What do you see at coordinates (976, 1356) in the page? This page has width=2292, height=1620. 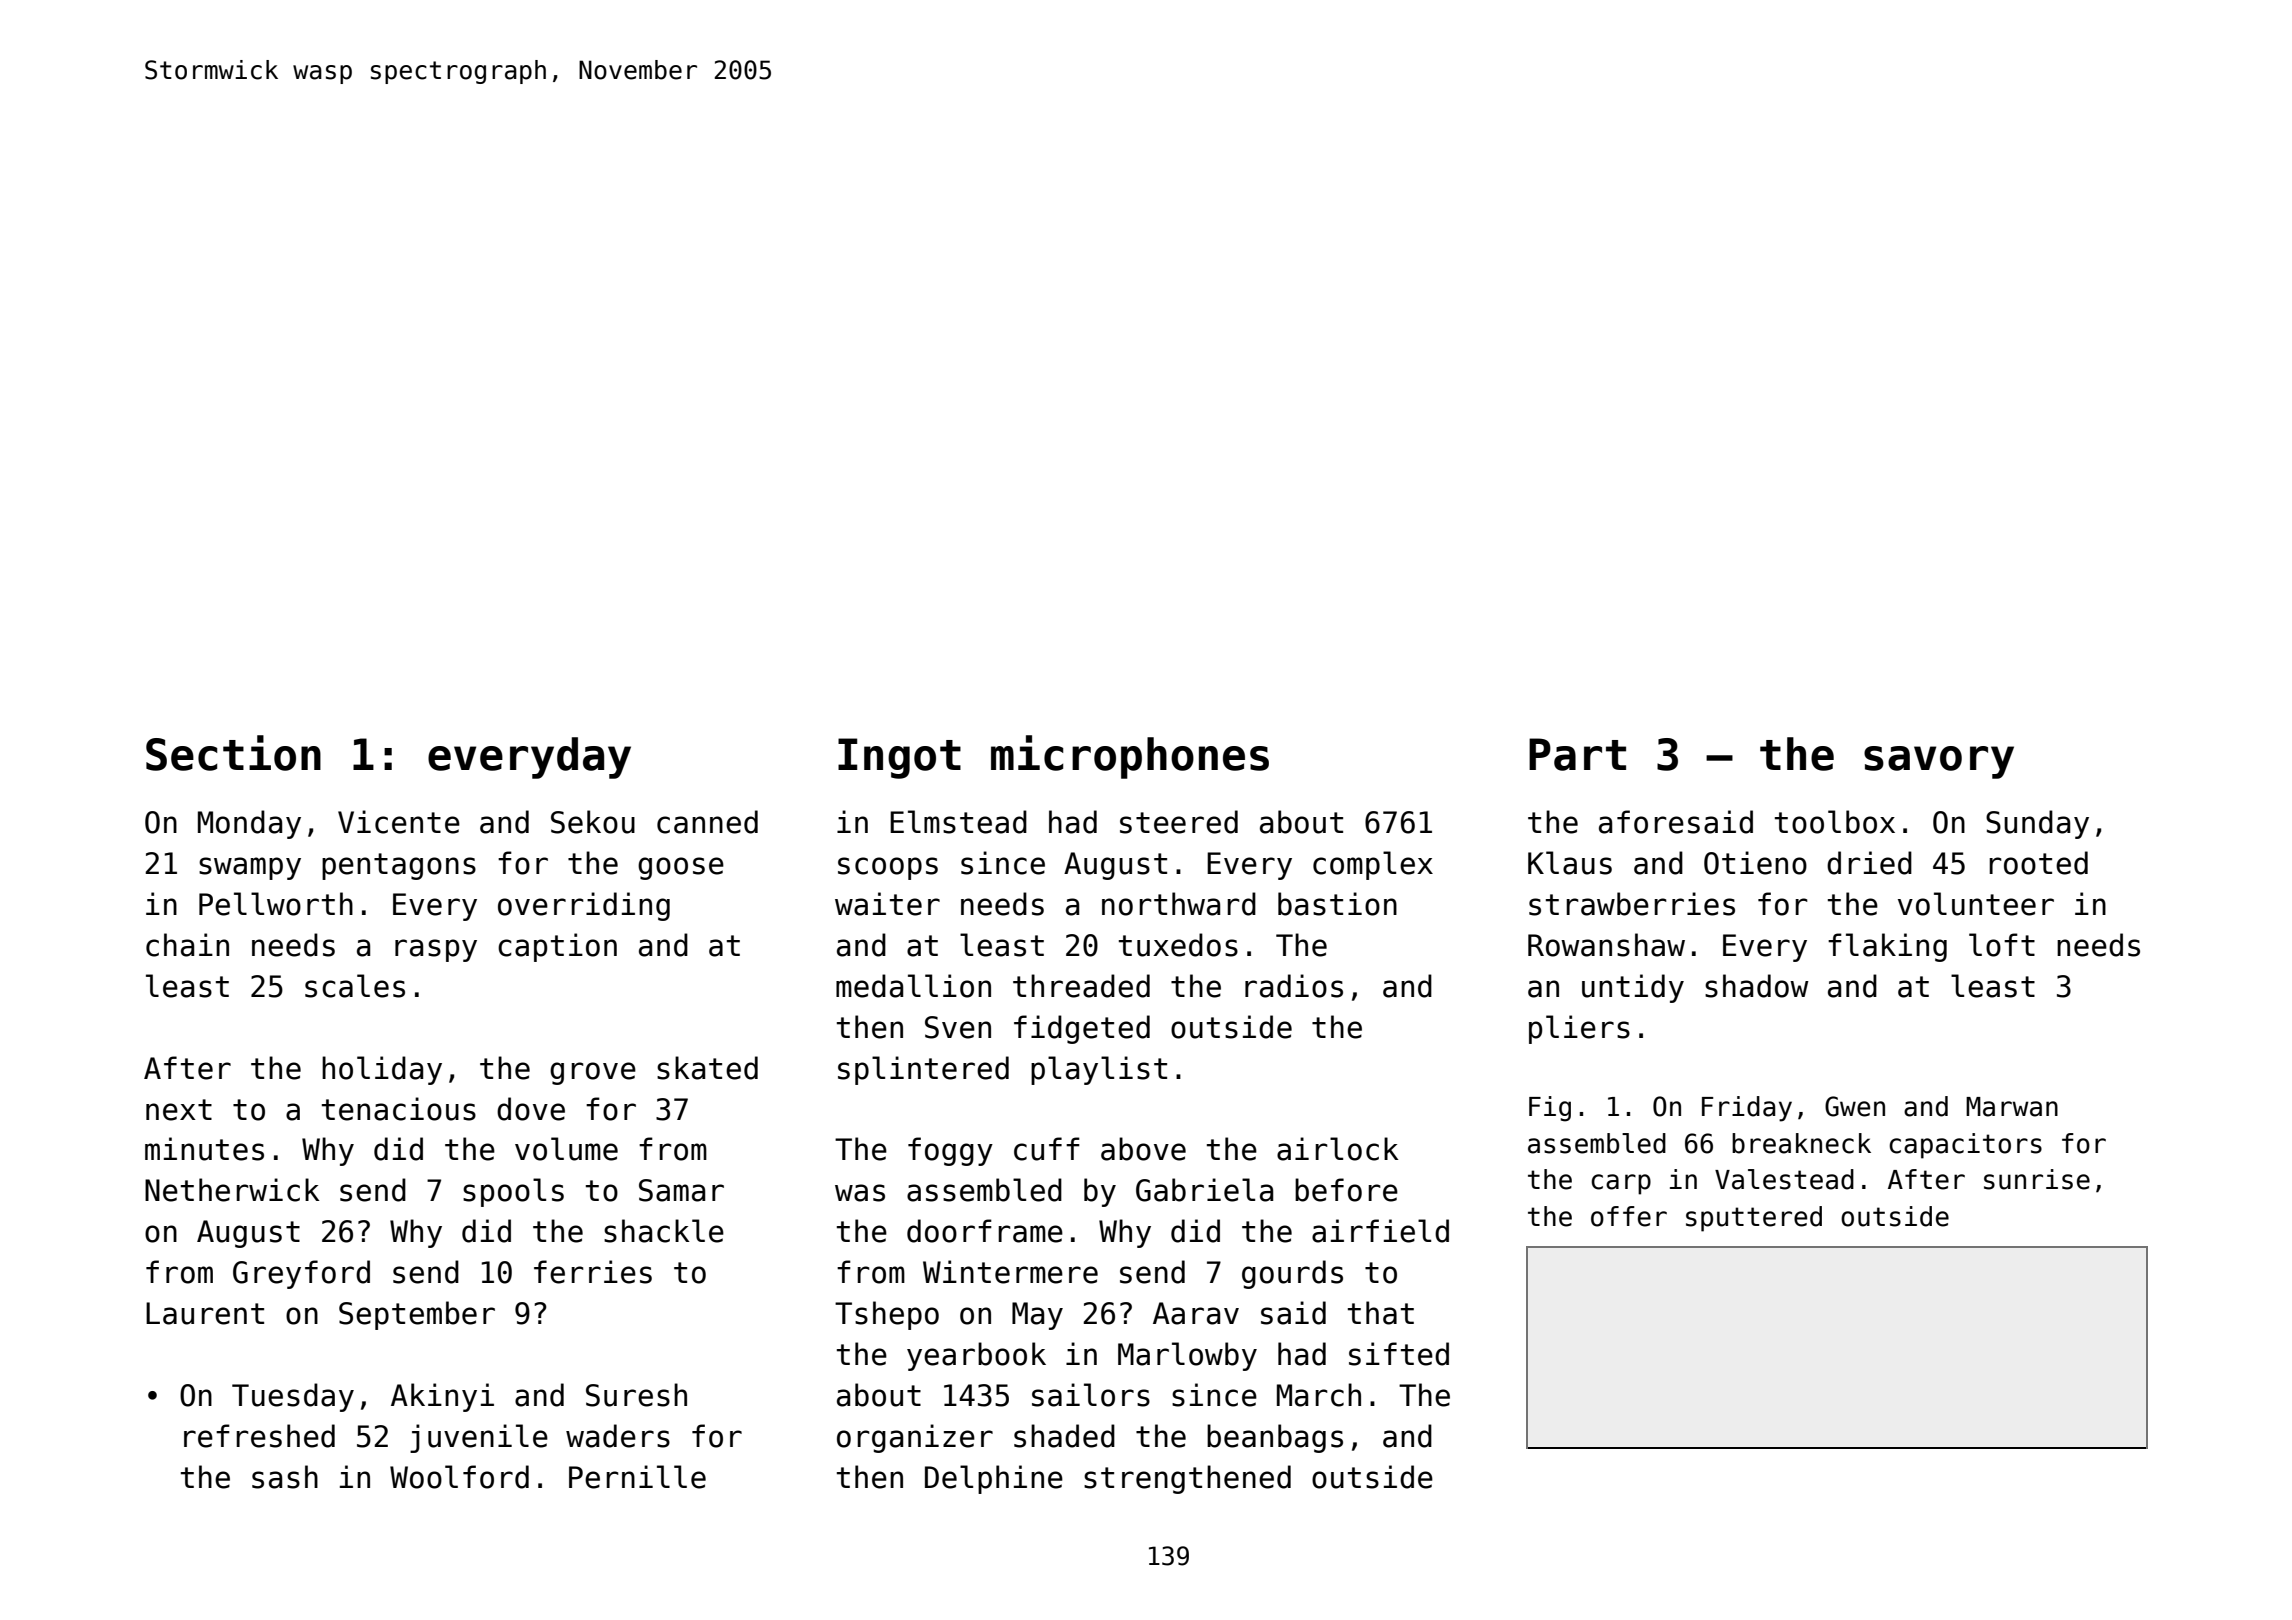 I see `yearbook` at bounding box center [976, 1356].
